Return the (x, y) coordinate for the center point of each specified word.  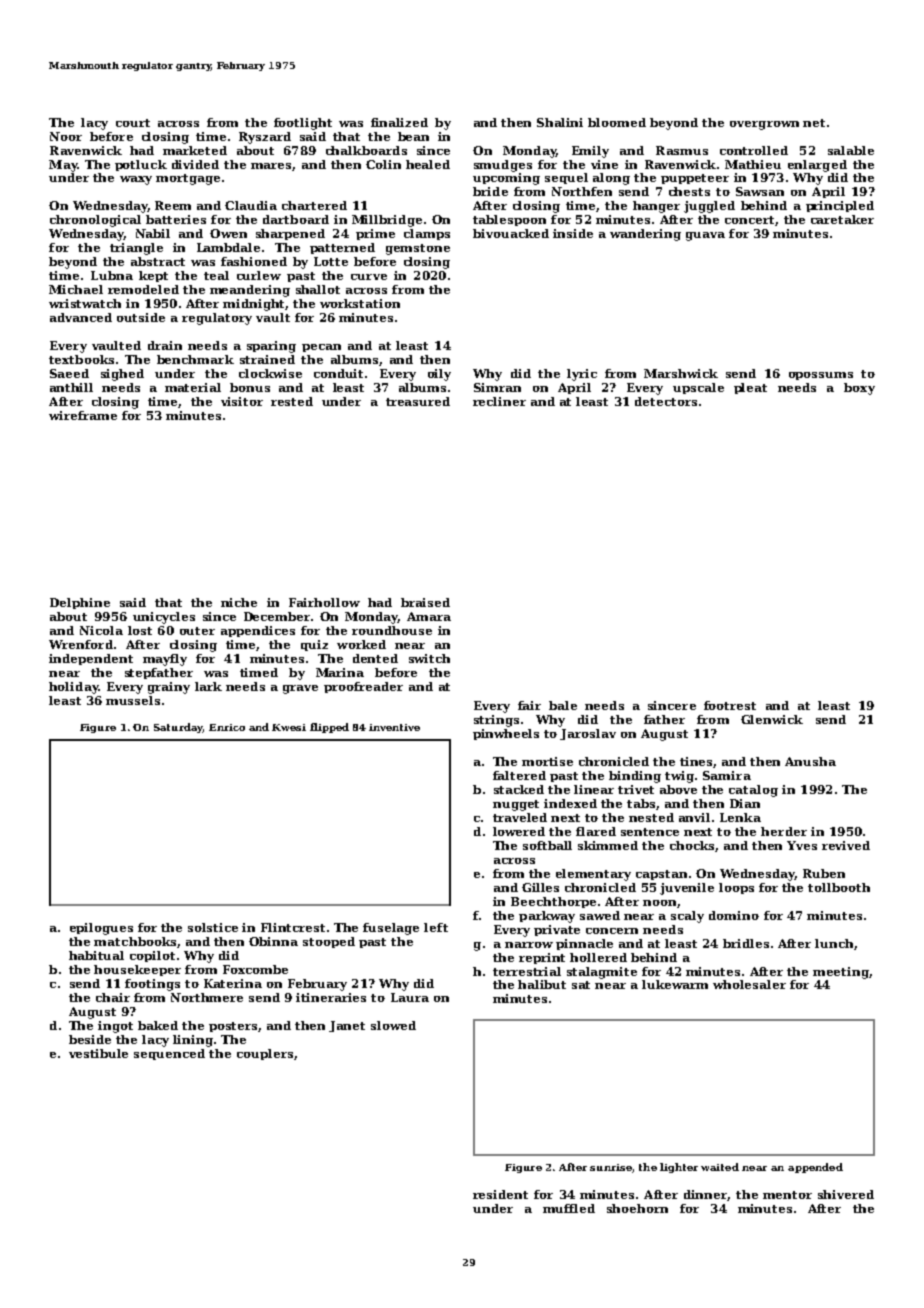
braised (425, 602)
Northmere (207, 997)
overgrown (764, 125)
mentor (787, 1195)
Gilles (540, 887)
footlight (303, 124)
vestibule (98, 1053)
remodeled (143, 289)
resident (500, 1194)
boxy (859, 389)
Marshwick (681, 373)
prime (375, 234)
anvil (694, 817)
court (133, 123)
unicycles (164, 618)
